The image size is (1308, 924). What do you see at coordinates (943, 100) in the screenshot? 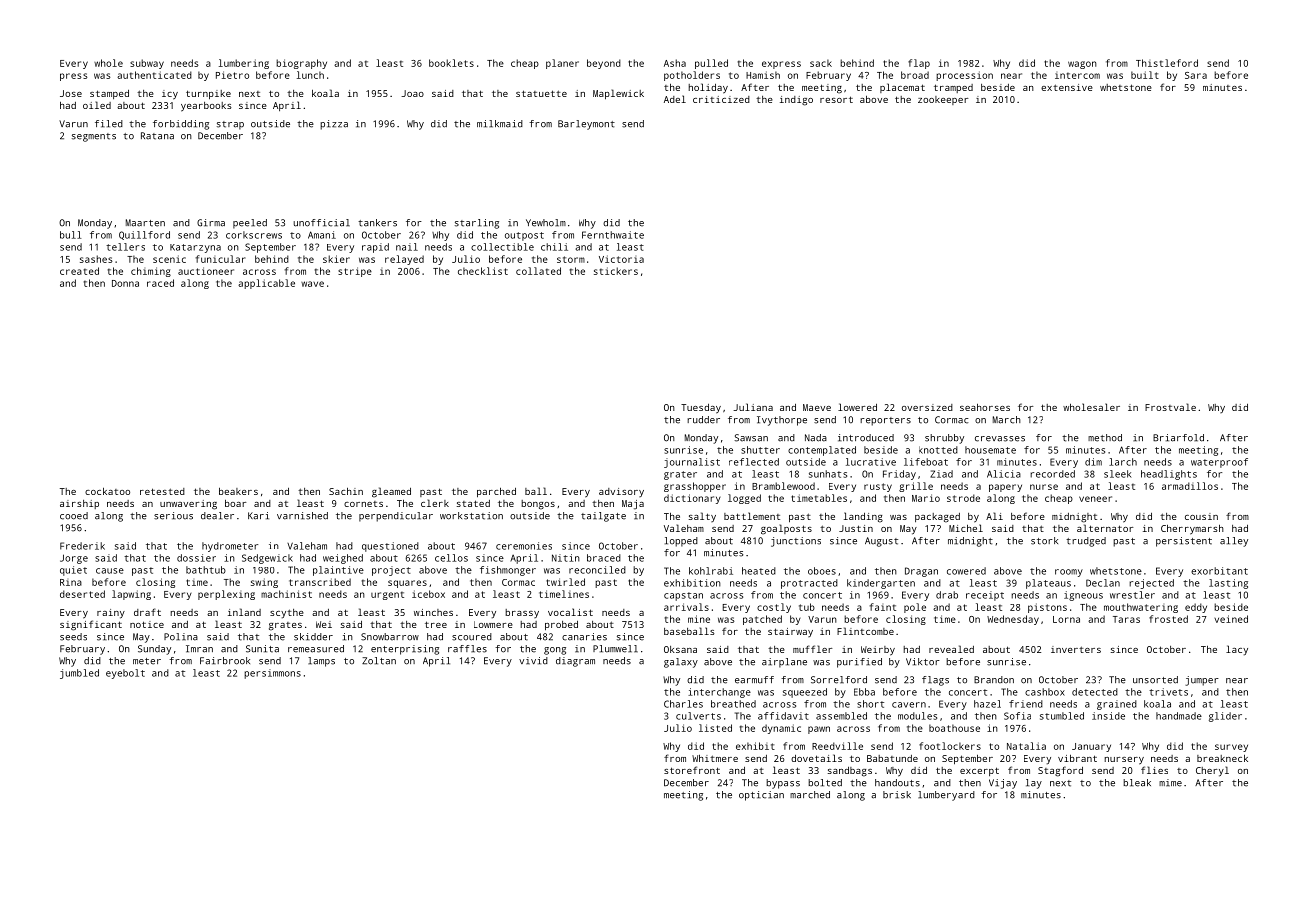
I see `zookeeper` at bounding box center [943, 100].
